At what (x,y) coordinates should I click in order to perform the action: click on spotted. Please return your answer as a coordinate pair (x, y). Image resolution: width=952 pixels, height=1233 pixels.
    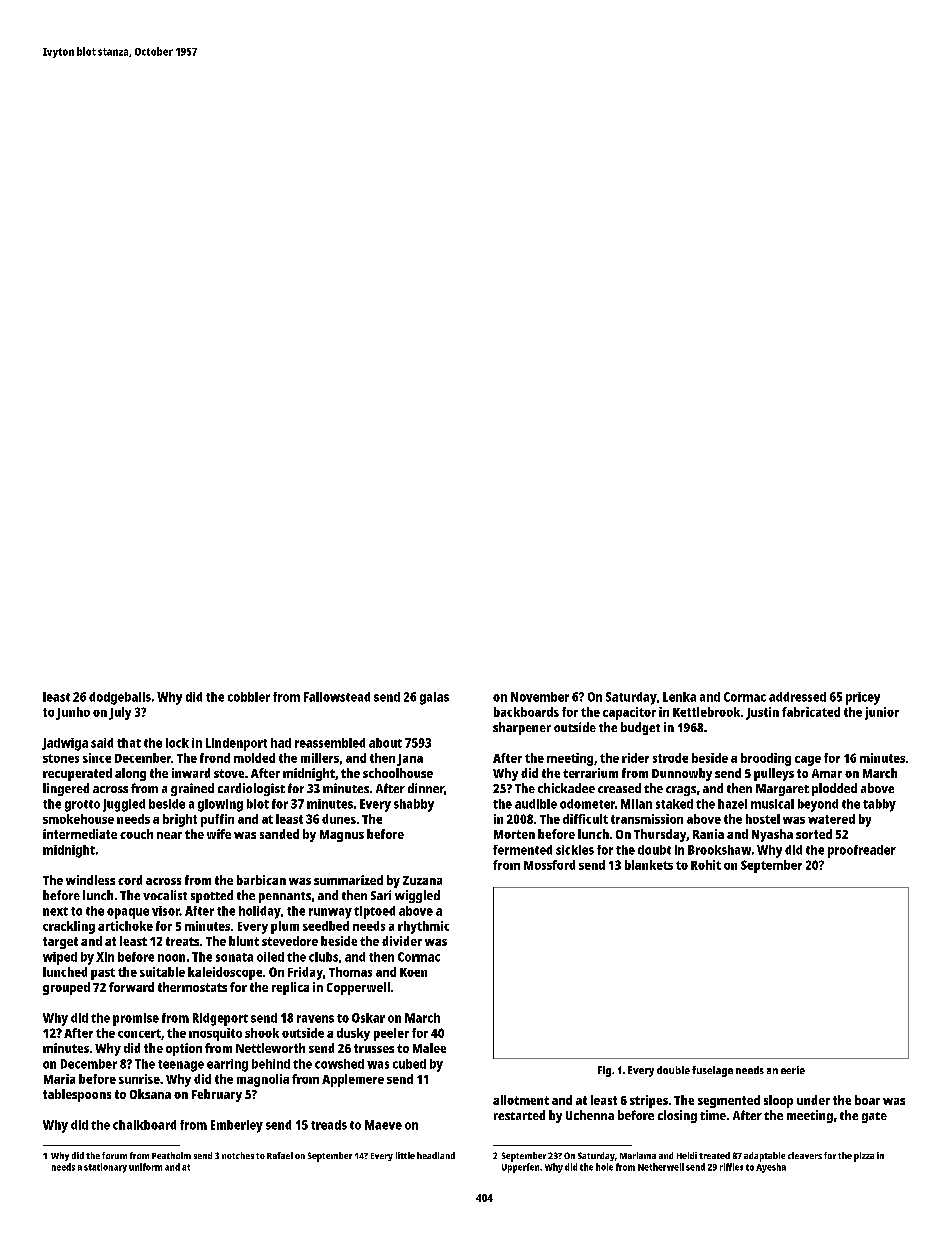
    Looking at the image, I should click on (212, 896).
